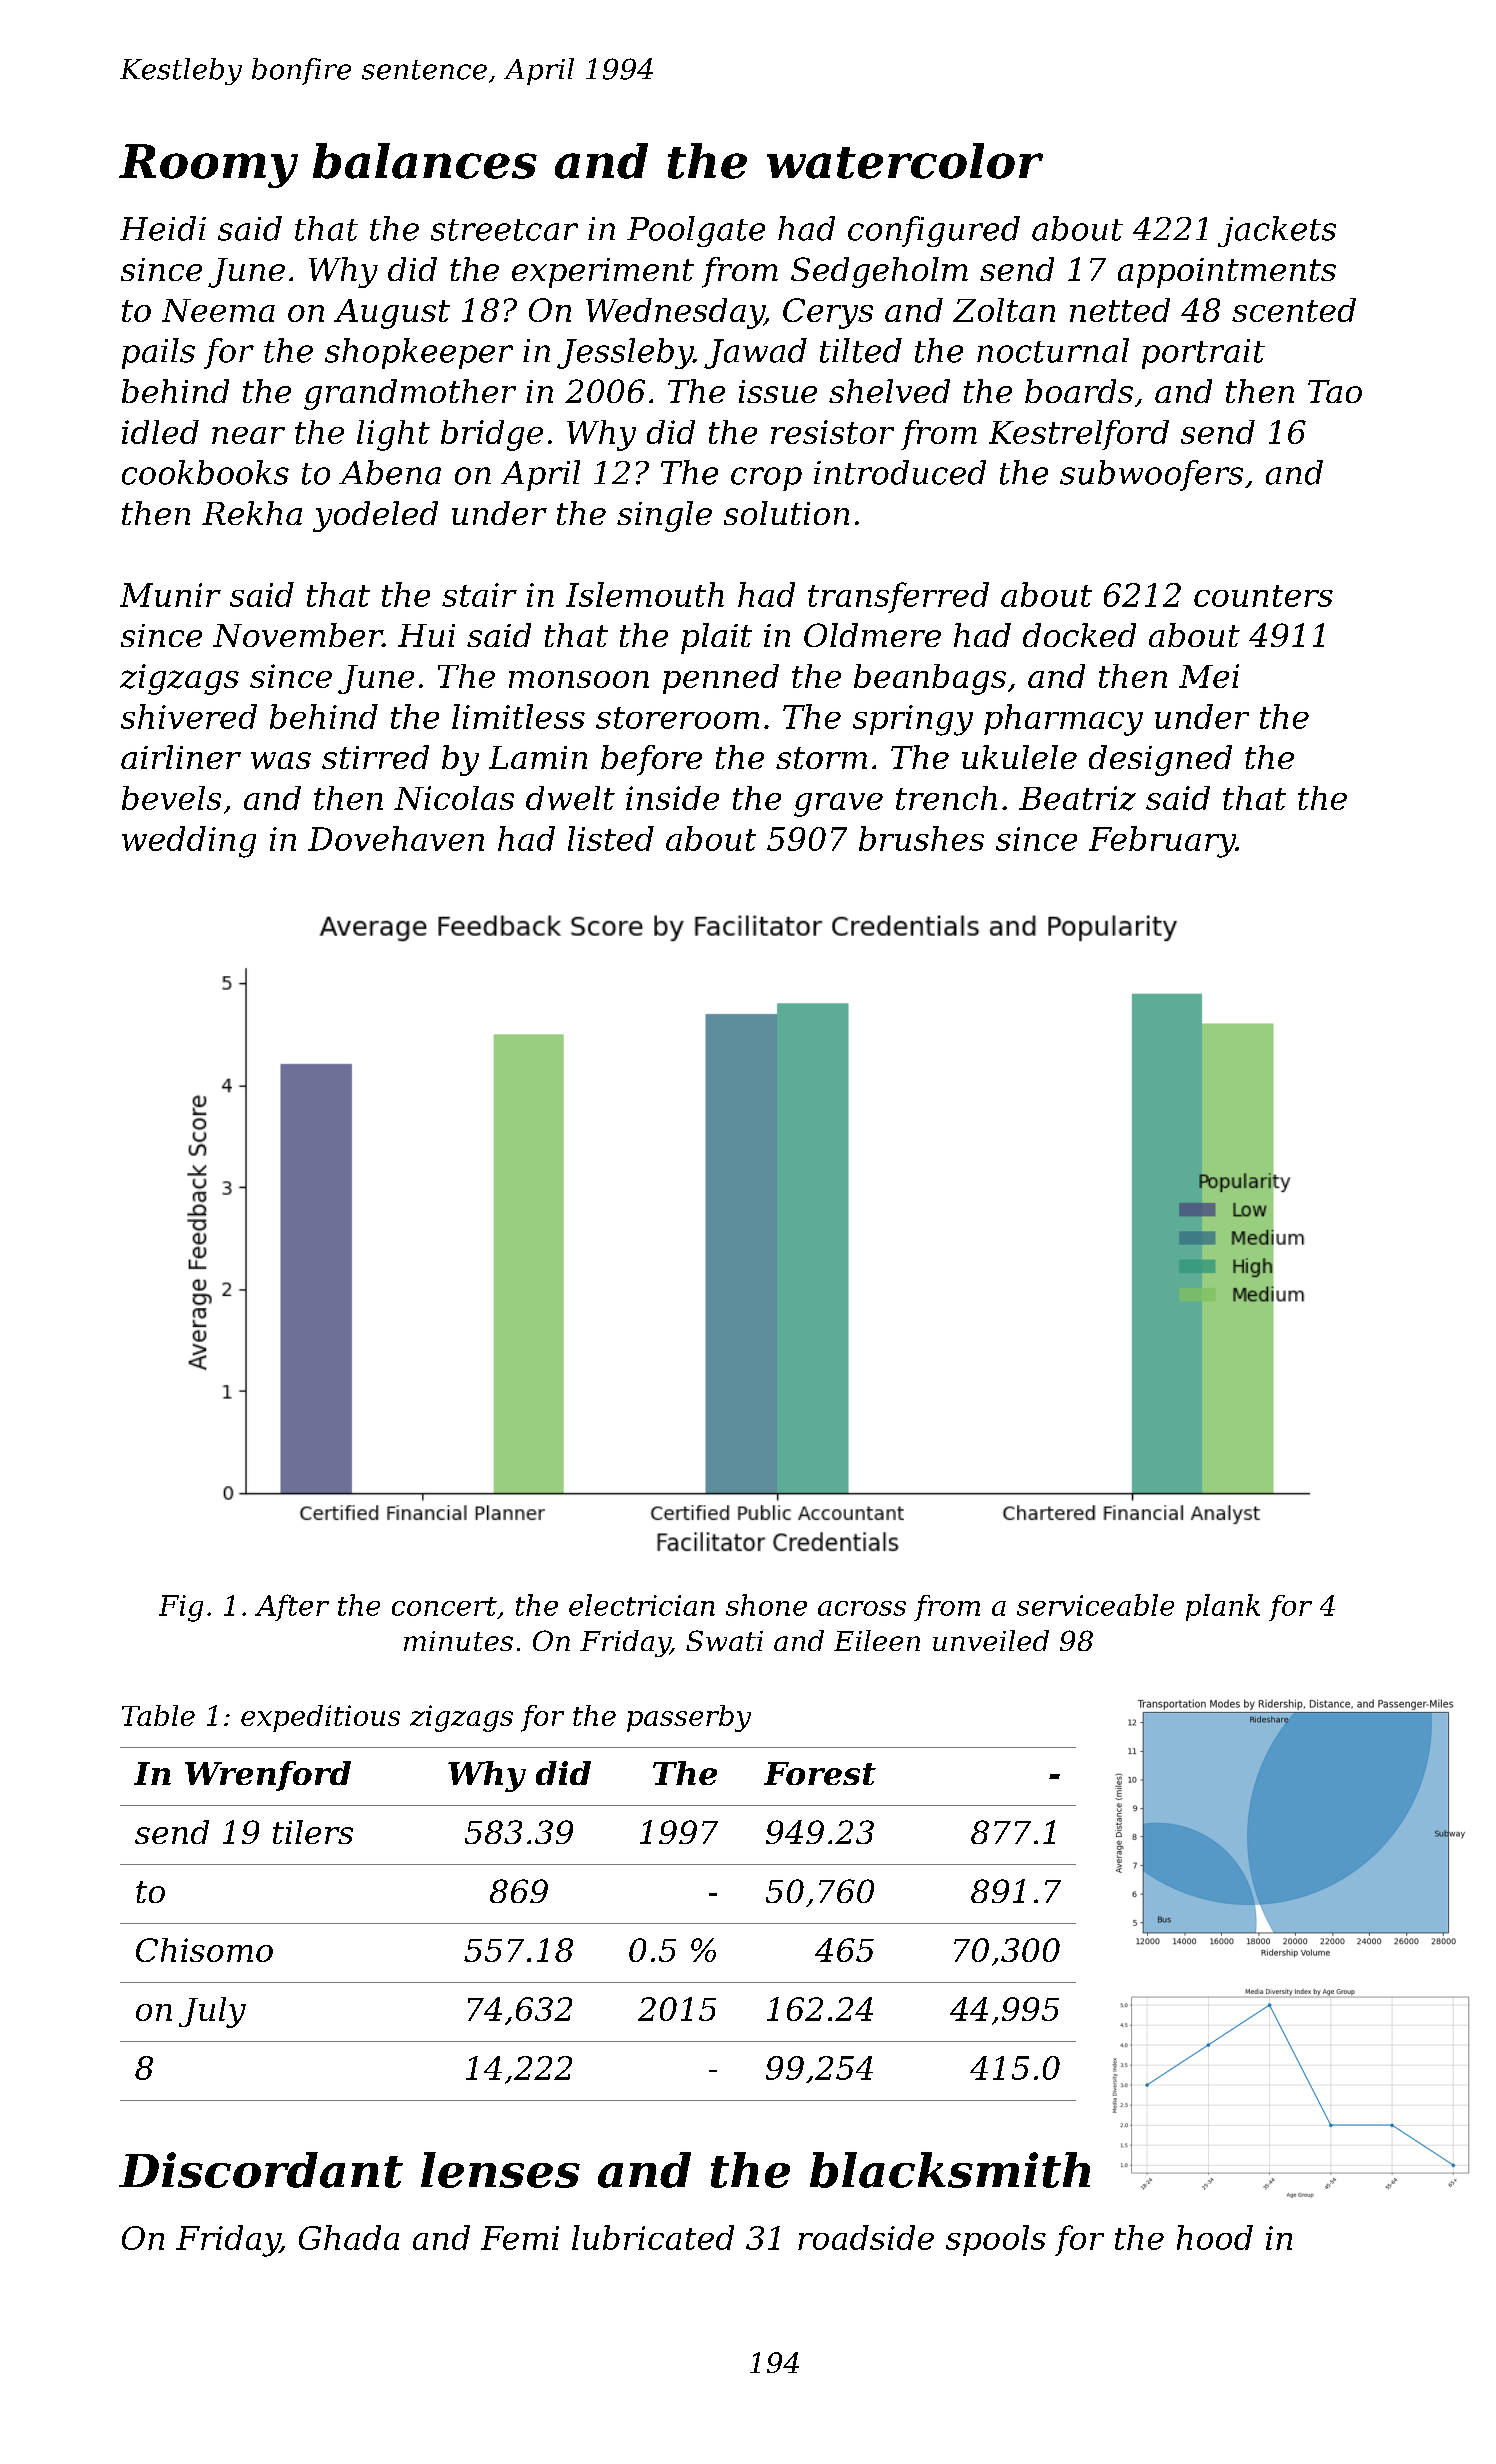 This document has height=2464, width=1496. Describe the element at coordinates (189, 842) in the document. I see `wedding` at that location.
